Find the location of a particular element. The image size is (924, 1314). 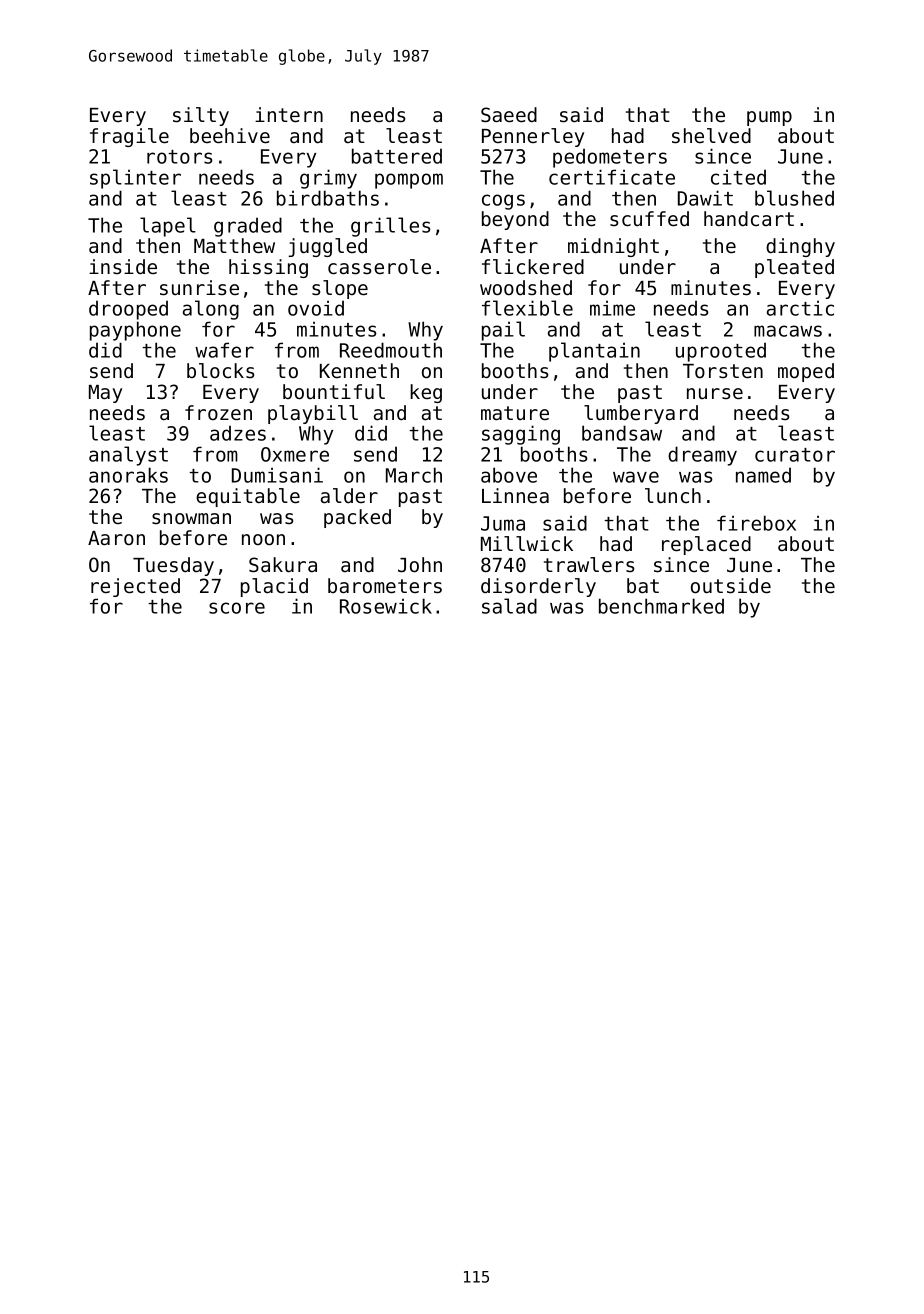

Dawit is located at coordinates (705, 198).
